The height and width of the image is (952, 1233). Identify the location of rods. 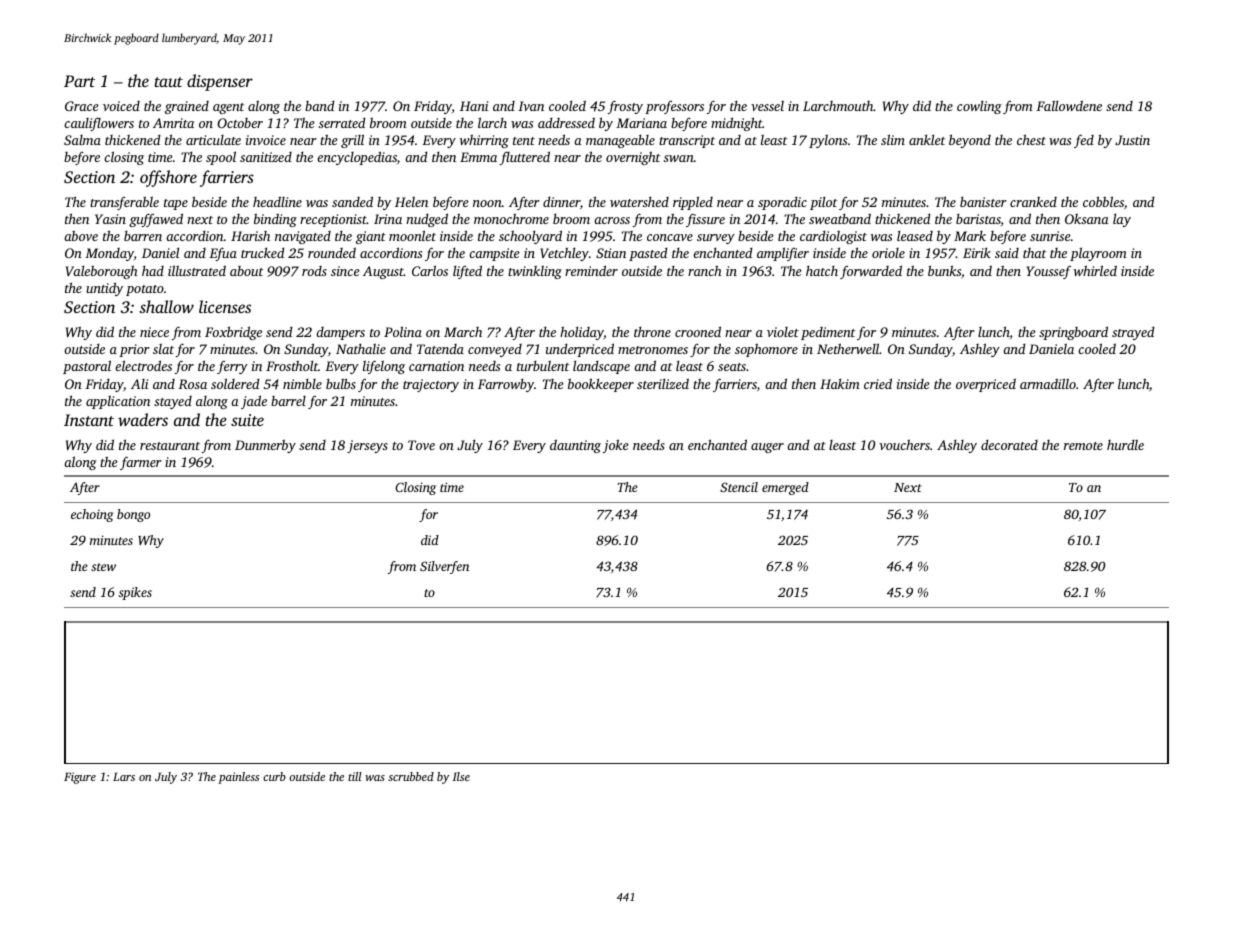
(314, 271).
